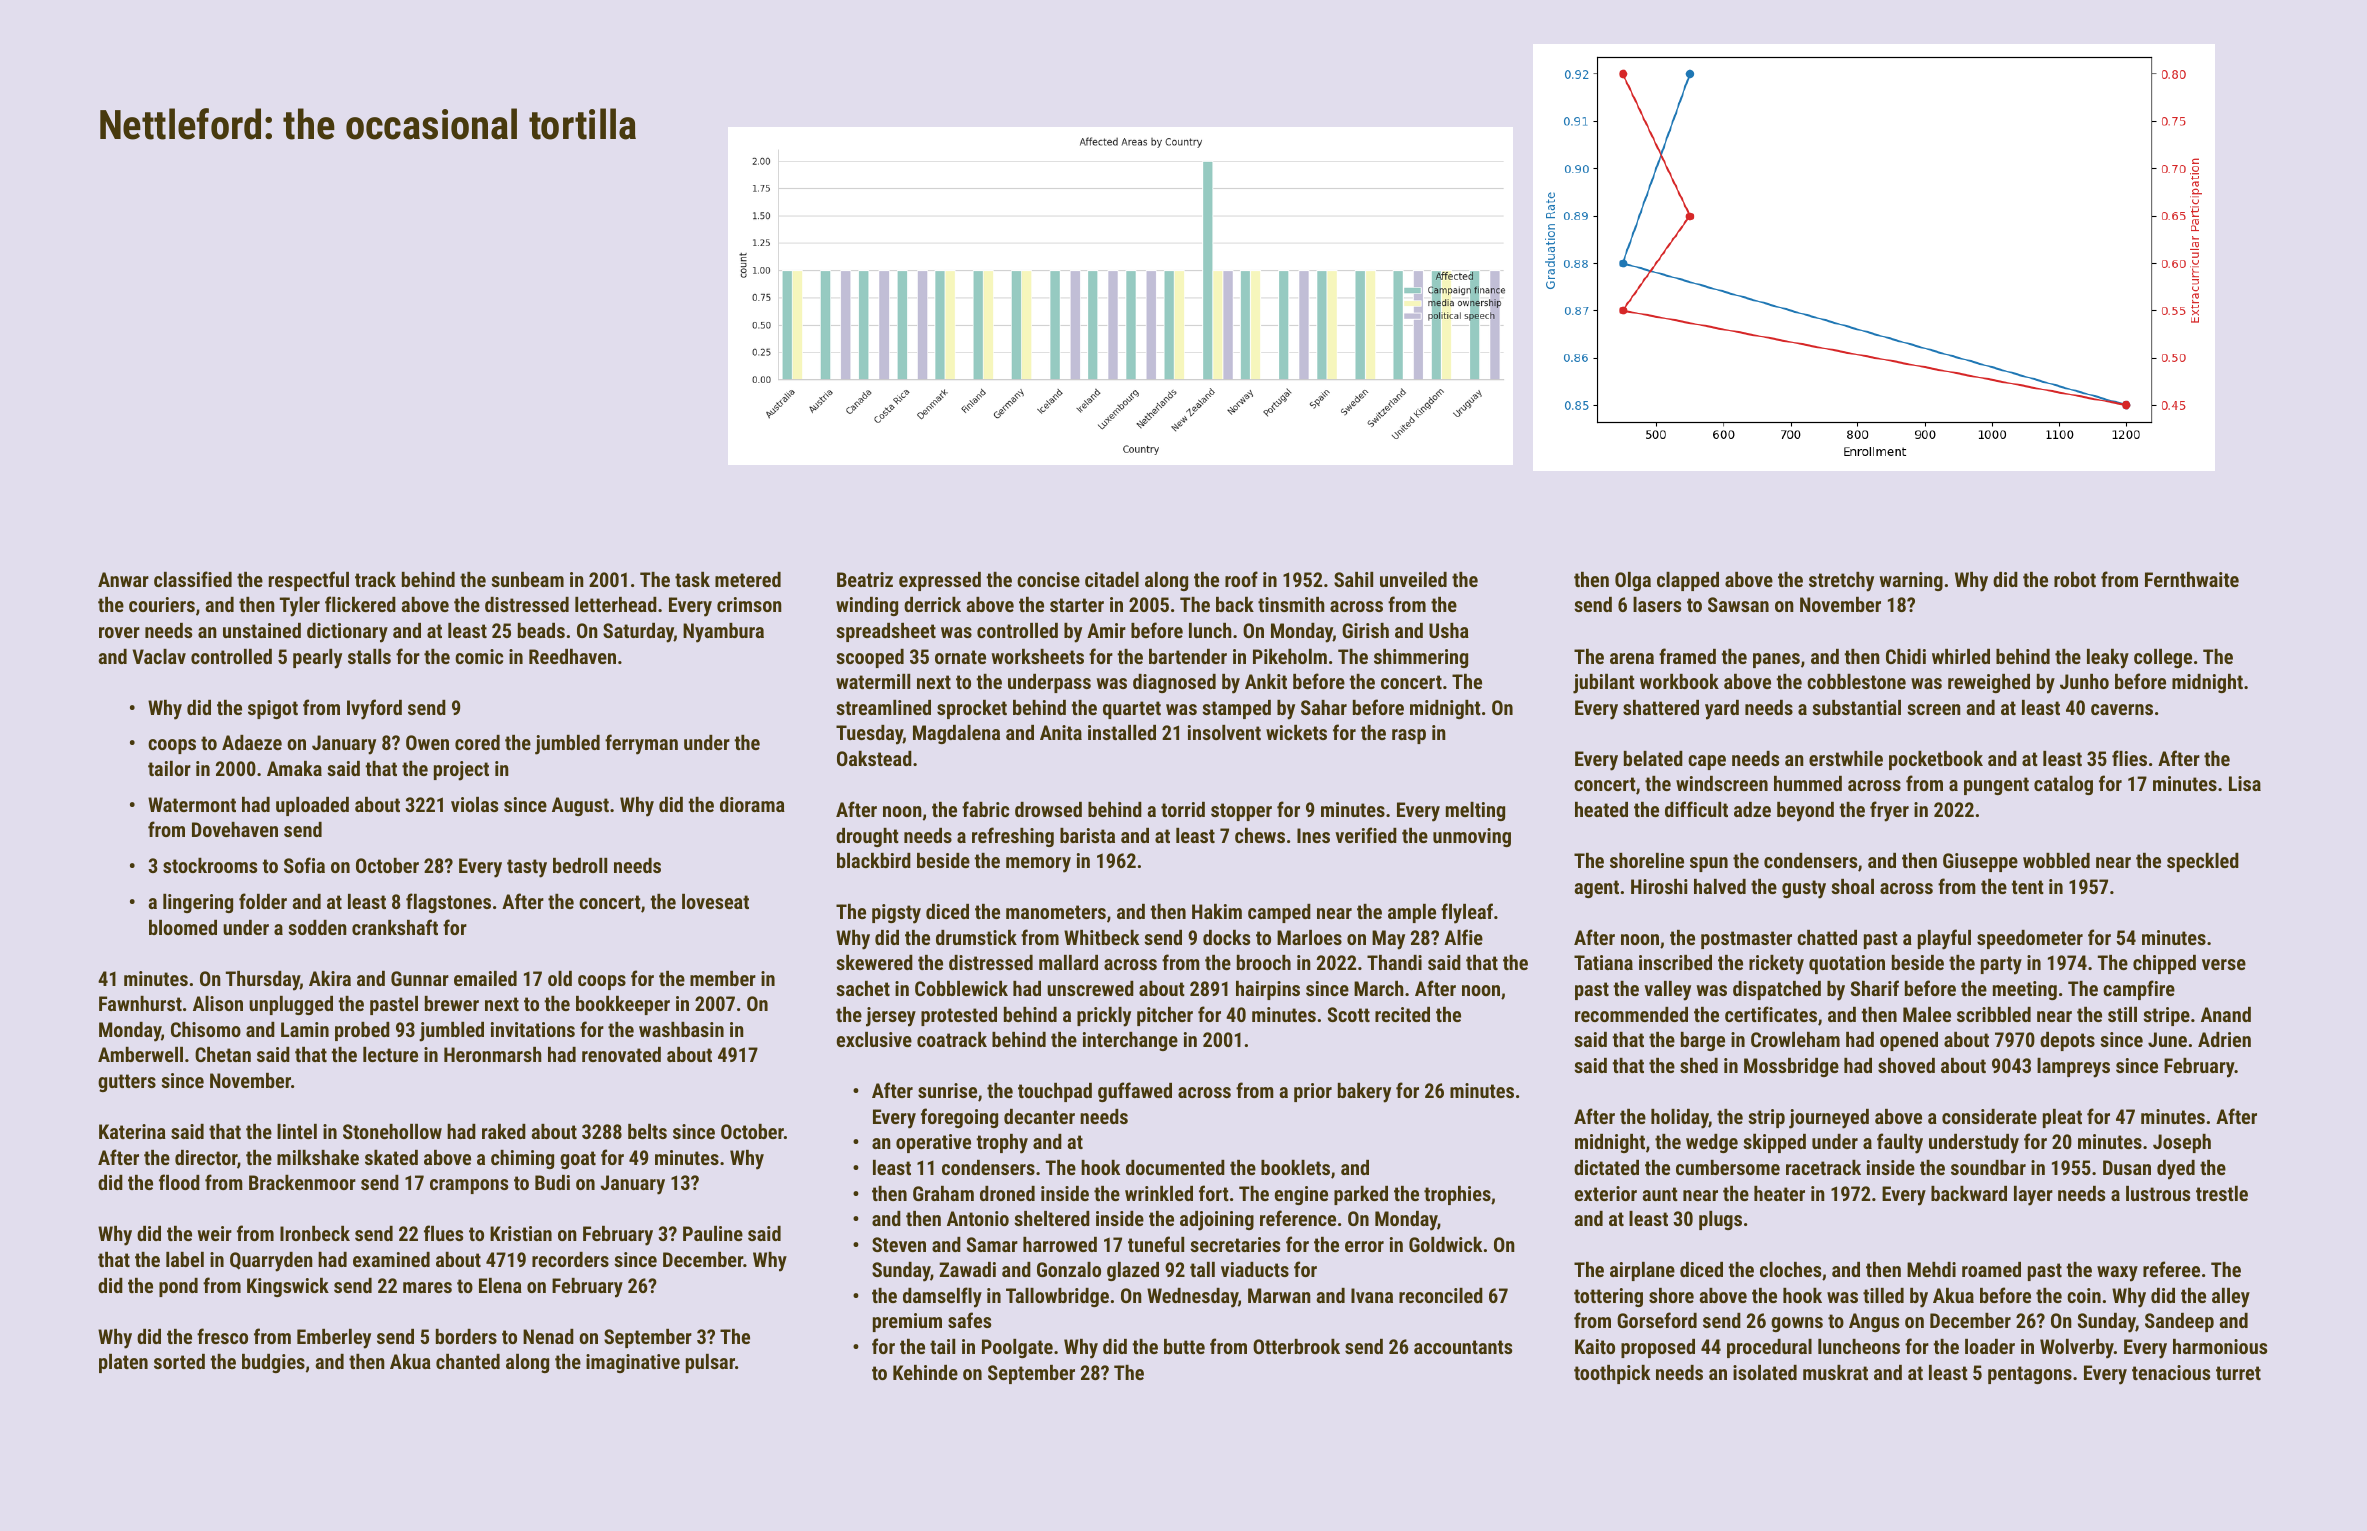  Describe the element at coordinates (1298, 1218) in the document. I see `reference` at that location.
